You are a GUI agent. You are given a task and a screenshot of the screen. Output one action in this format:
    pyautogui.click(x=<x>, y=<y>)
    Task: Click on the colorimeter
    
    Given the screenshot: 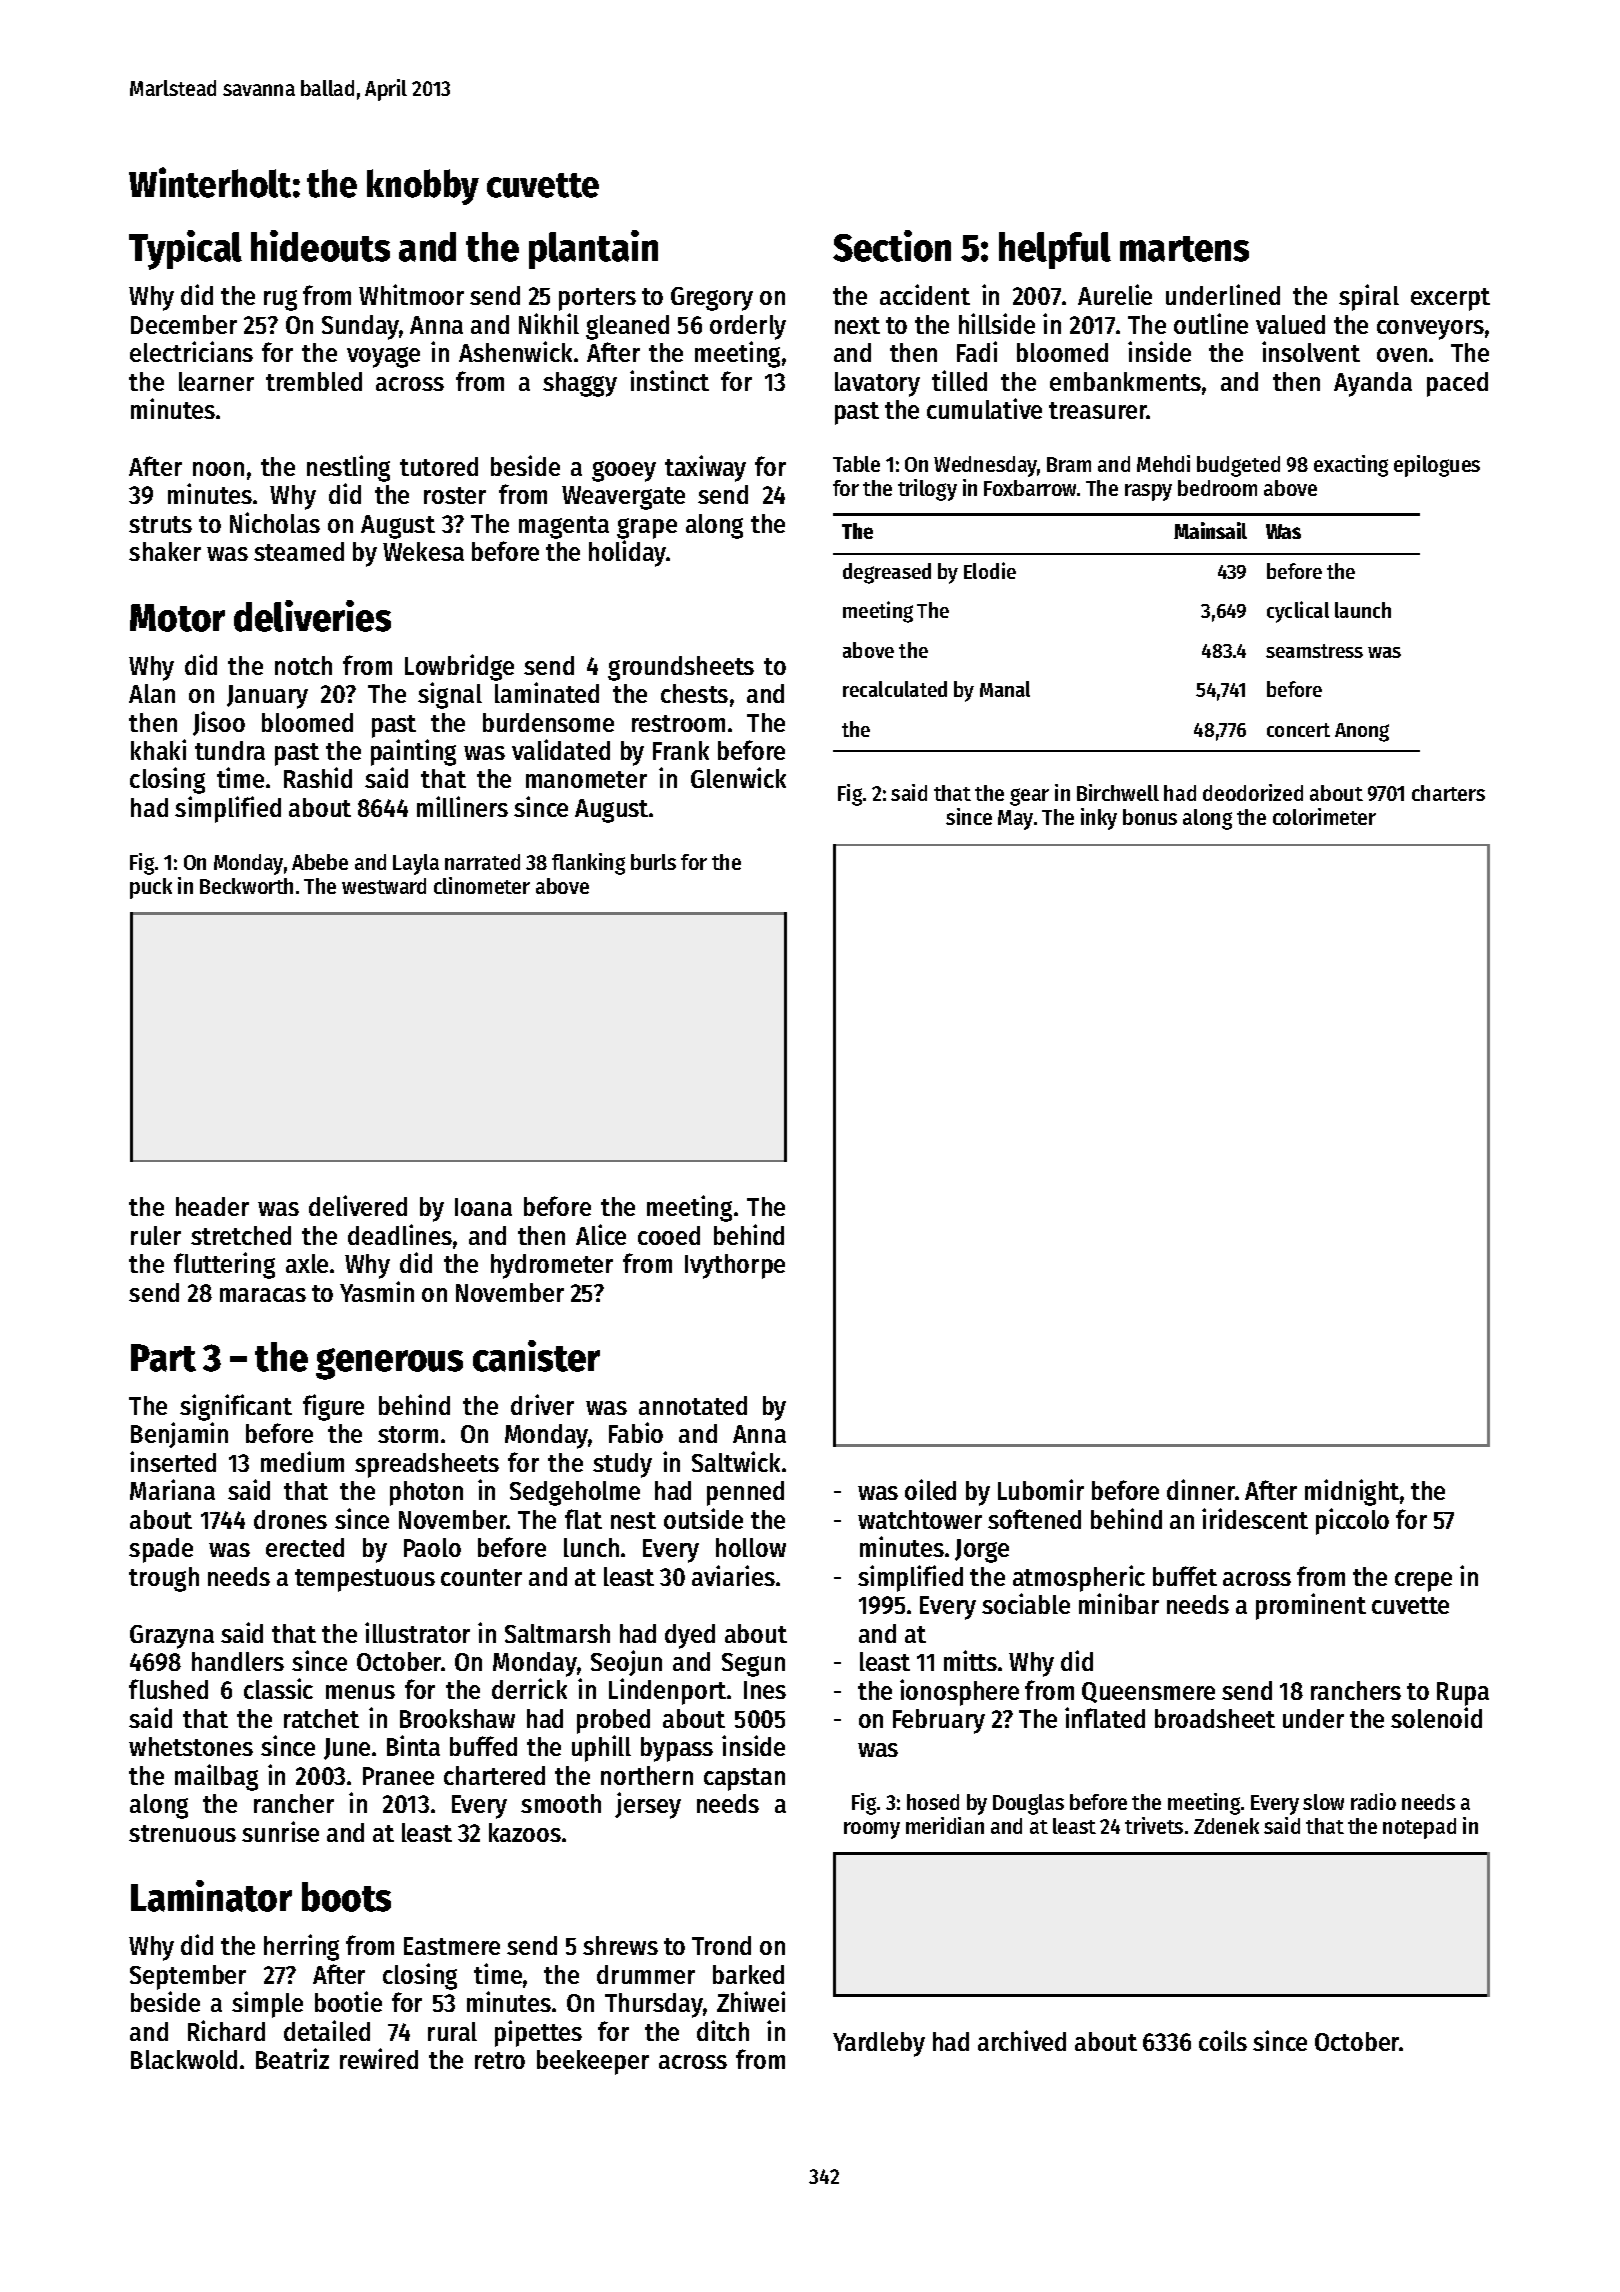 What is the action you would take?
    pyautogui.click(x=1324, y=816)
